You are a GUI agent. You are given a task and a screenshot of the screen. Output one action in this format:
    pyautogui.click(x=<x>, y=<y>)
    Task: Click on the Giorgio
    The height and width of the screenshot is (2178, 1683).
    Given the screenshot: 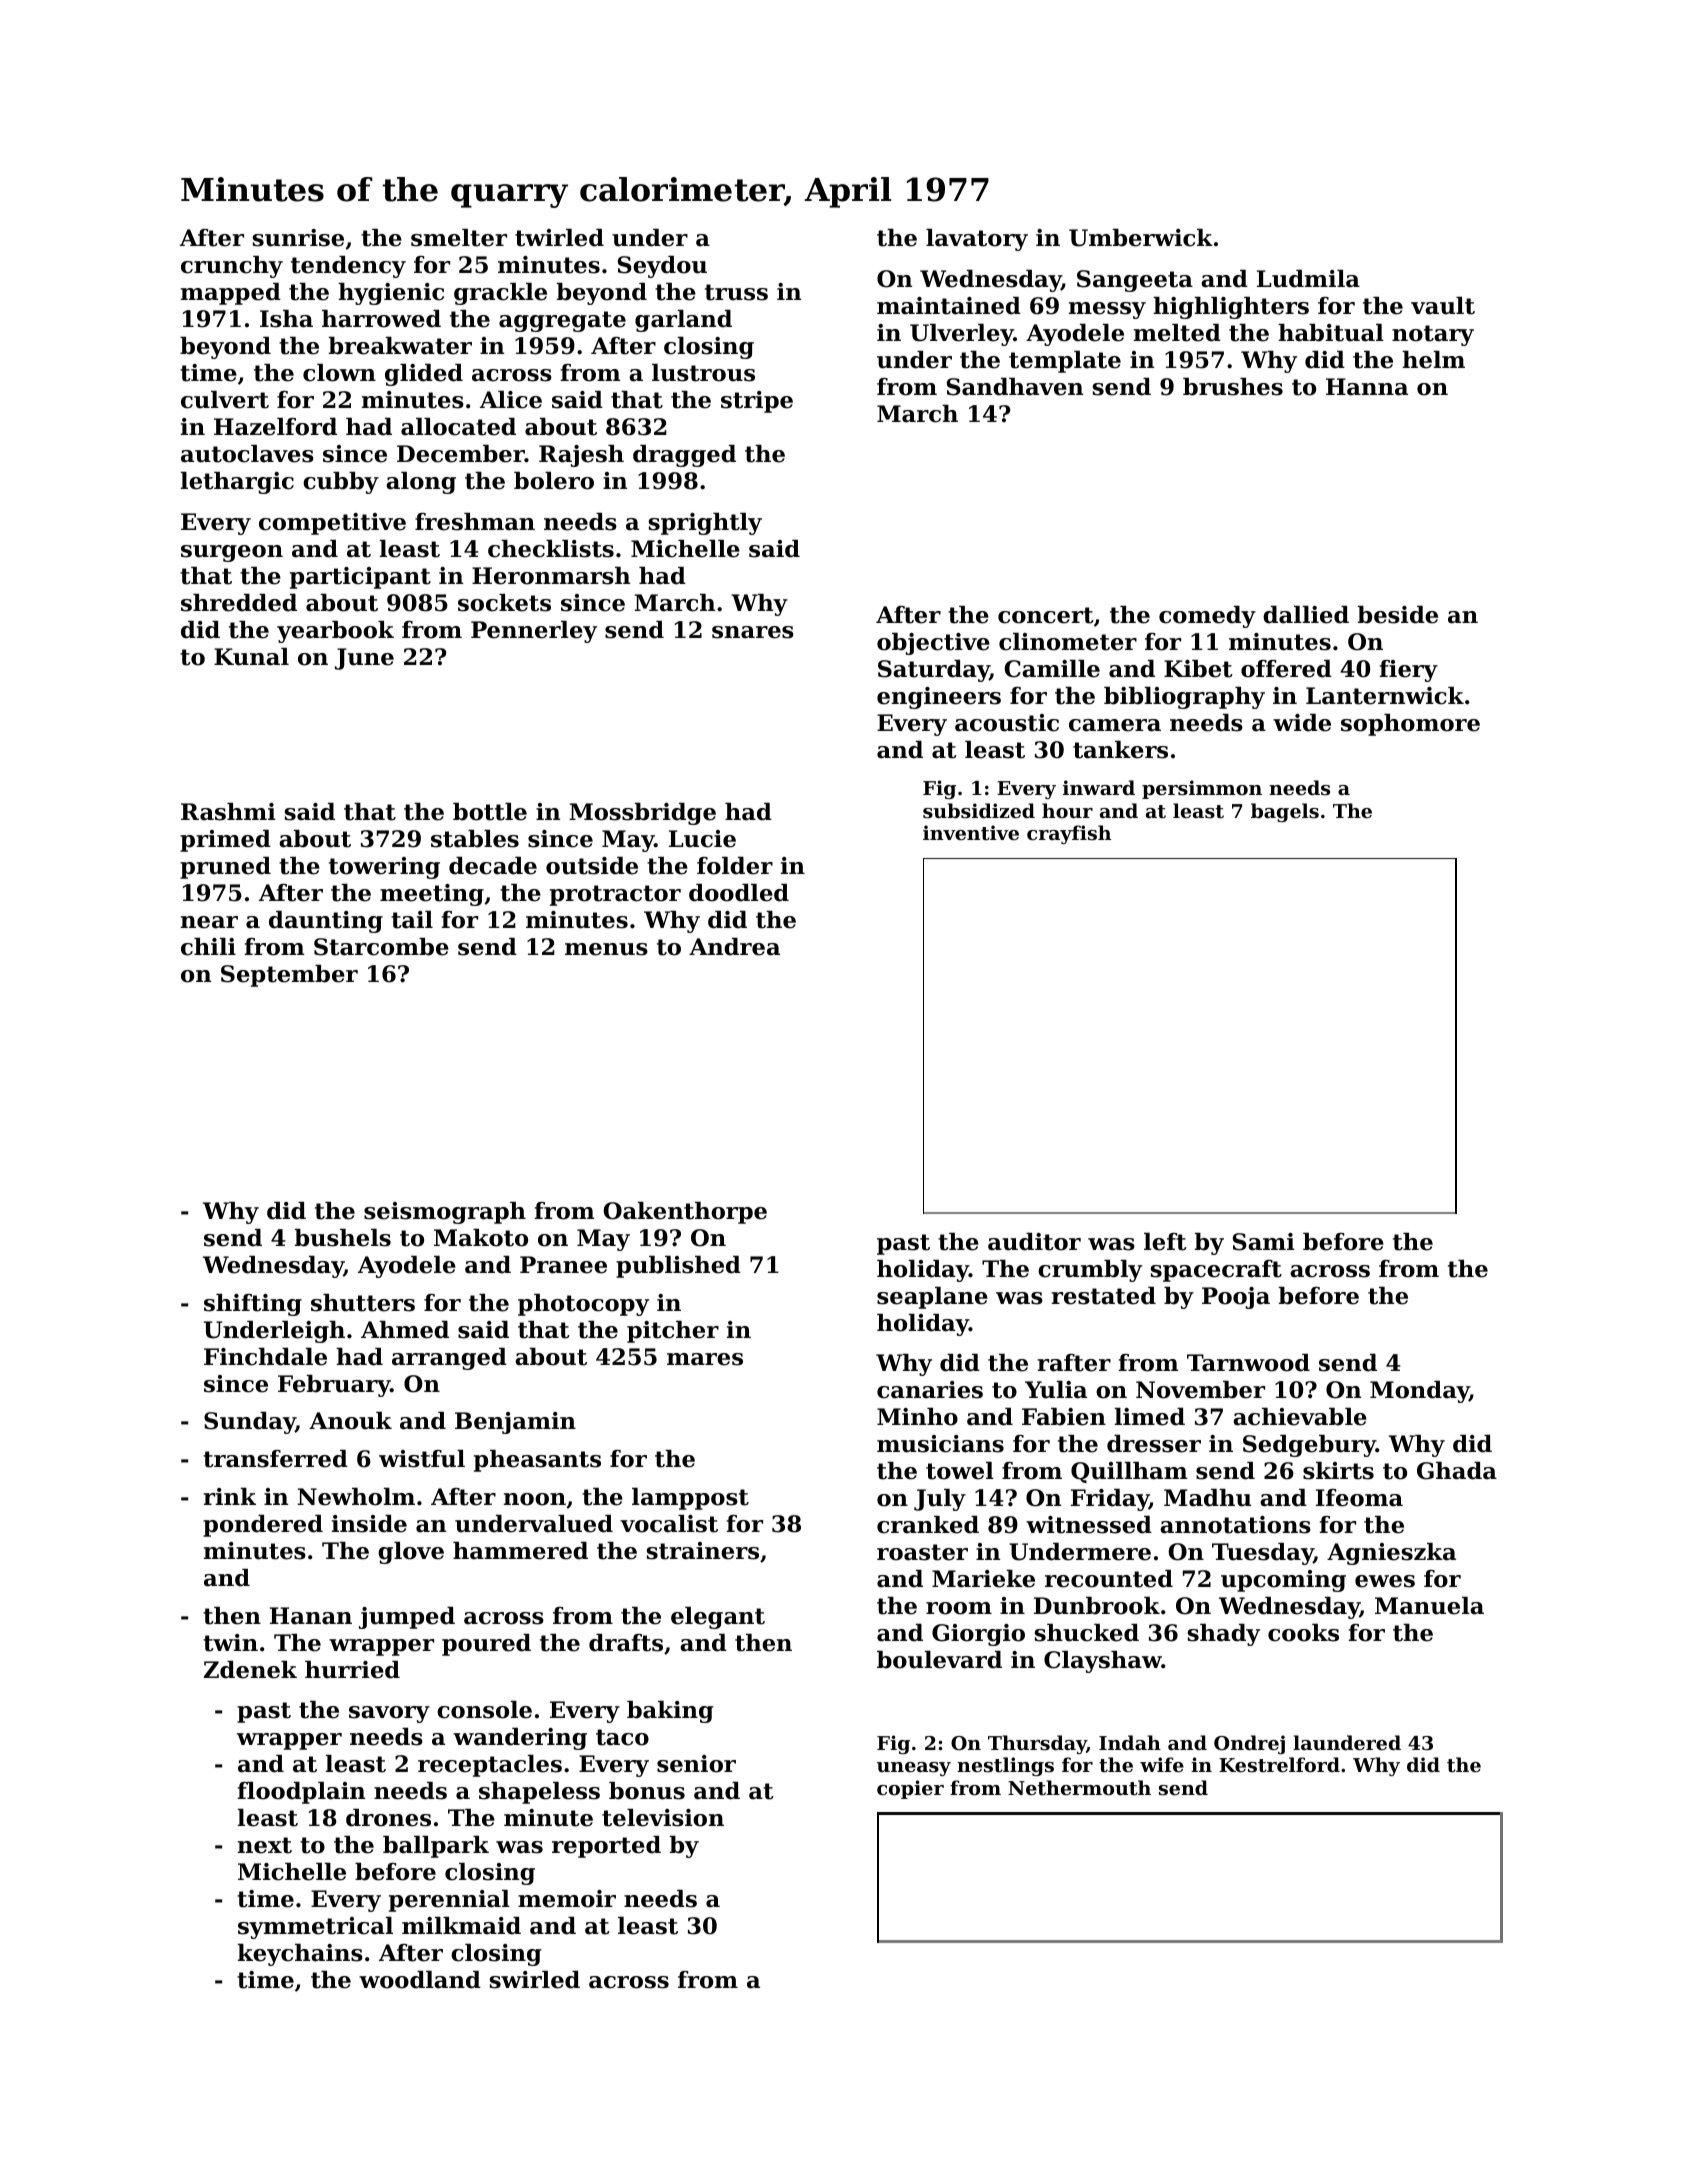 What is the action you would take?
    pyautogui.click(x=978, y=1635)
